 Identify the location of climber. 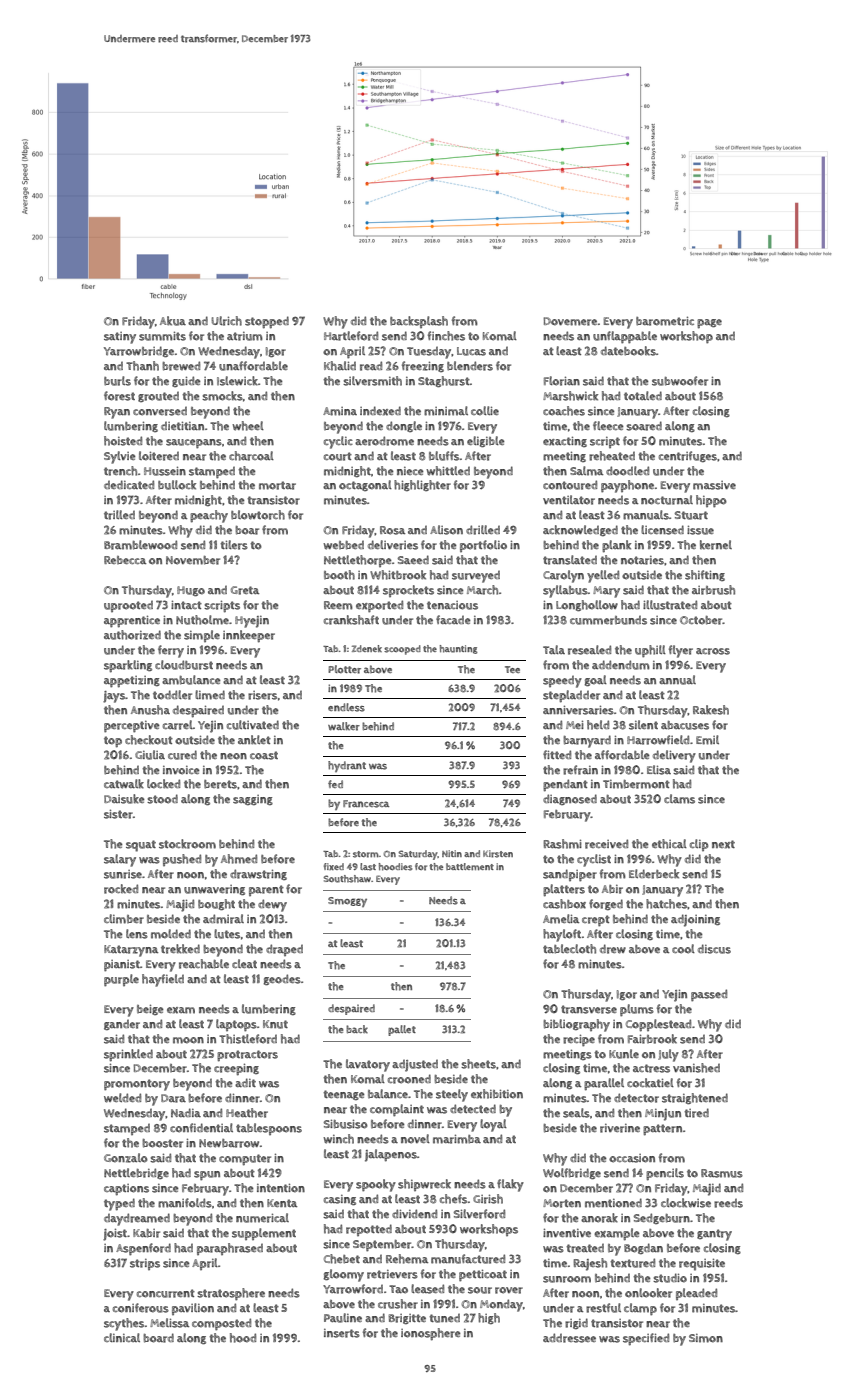
(124, 919).
